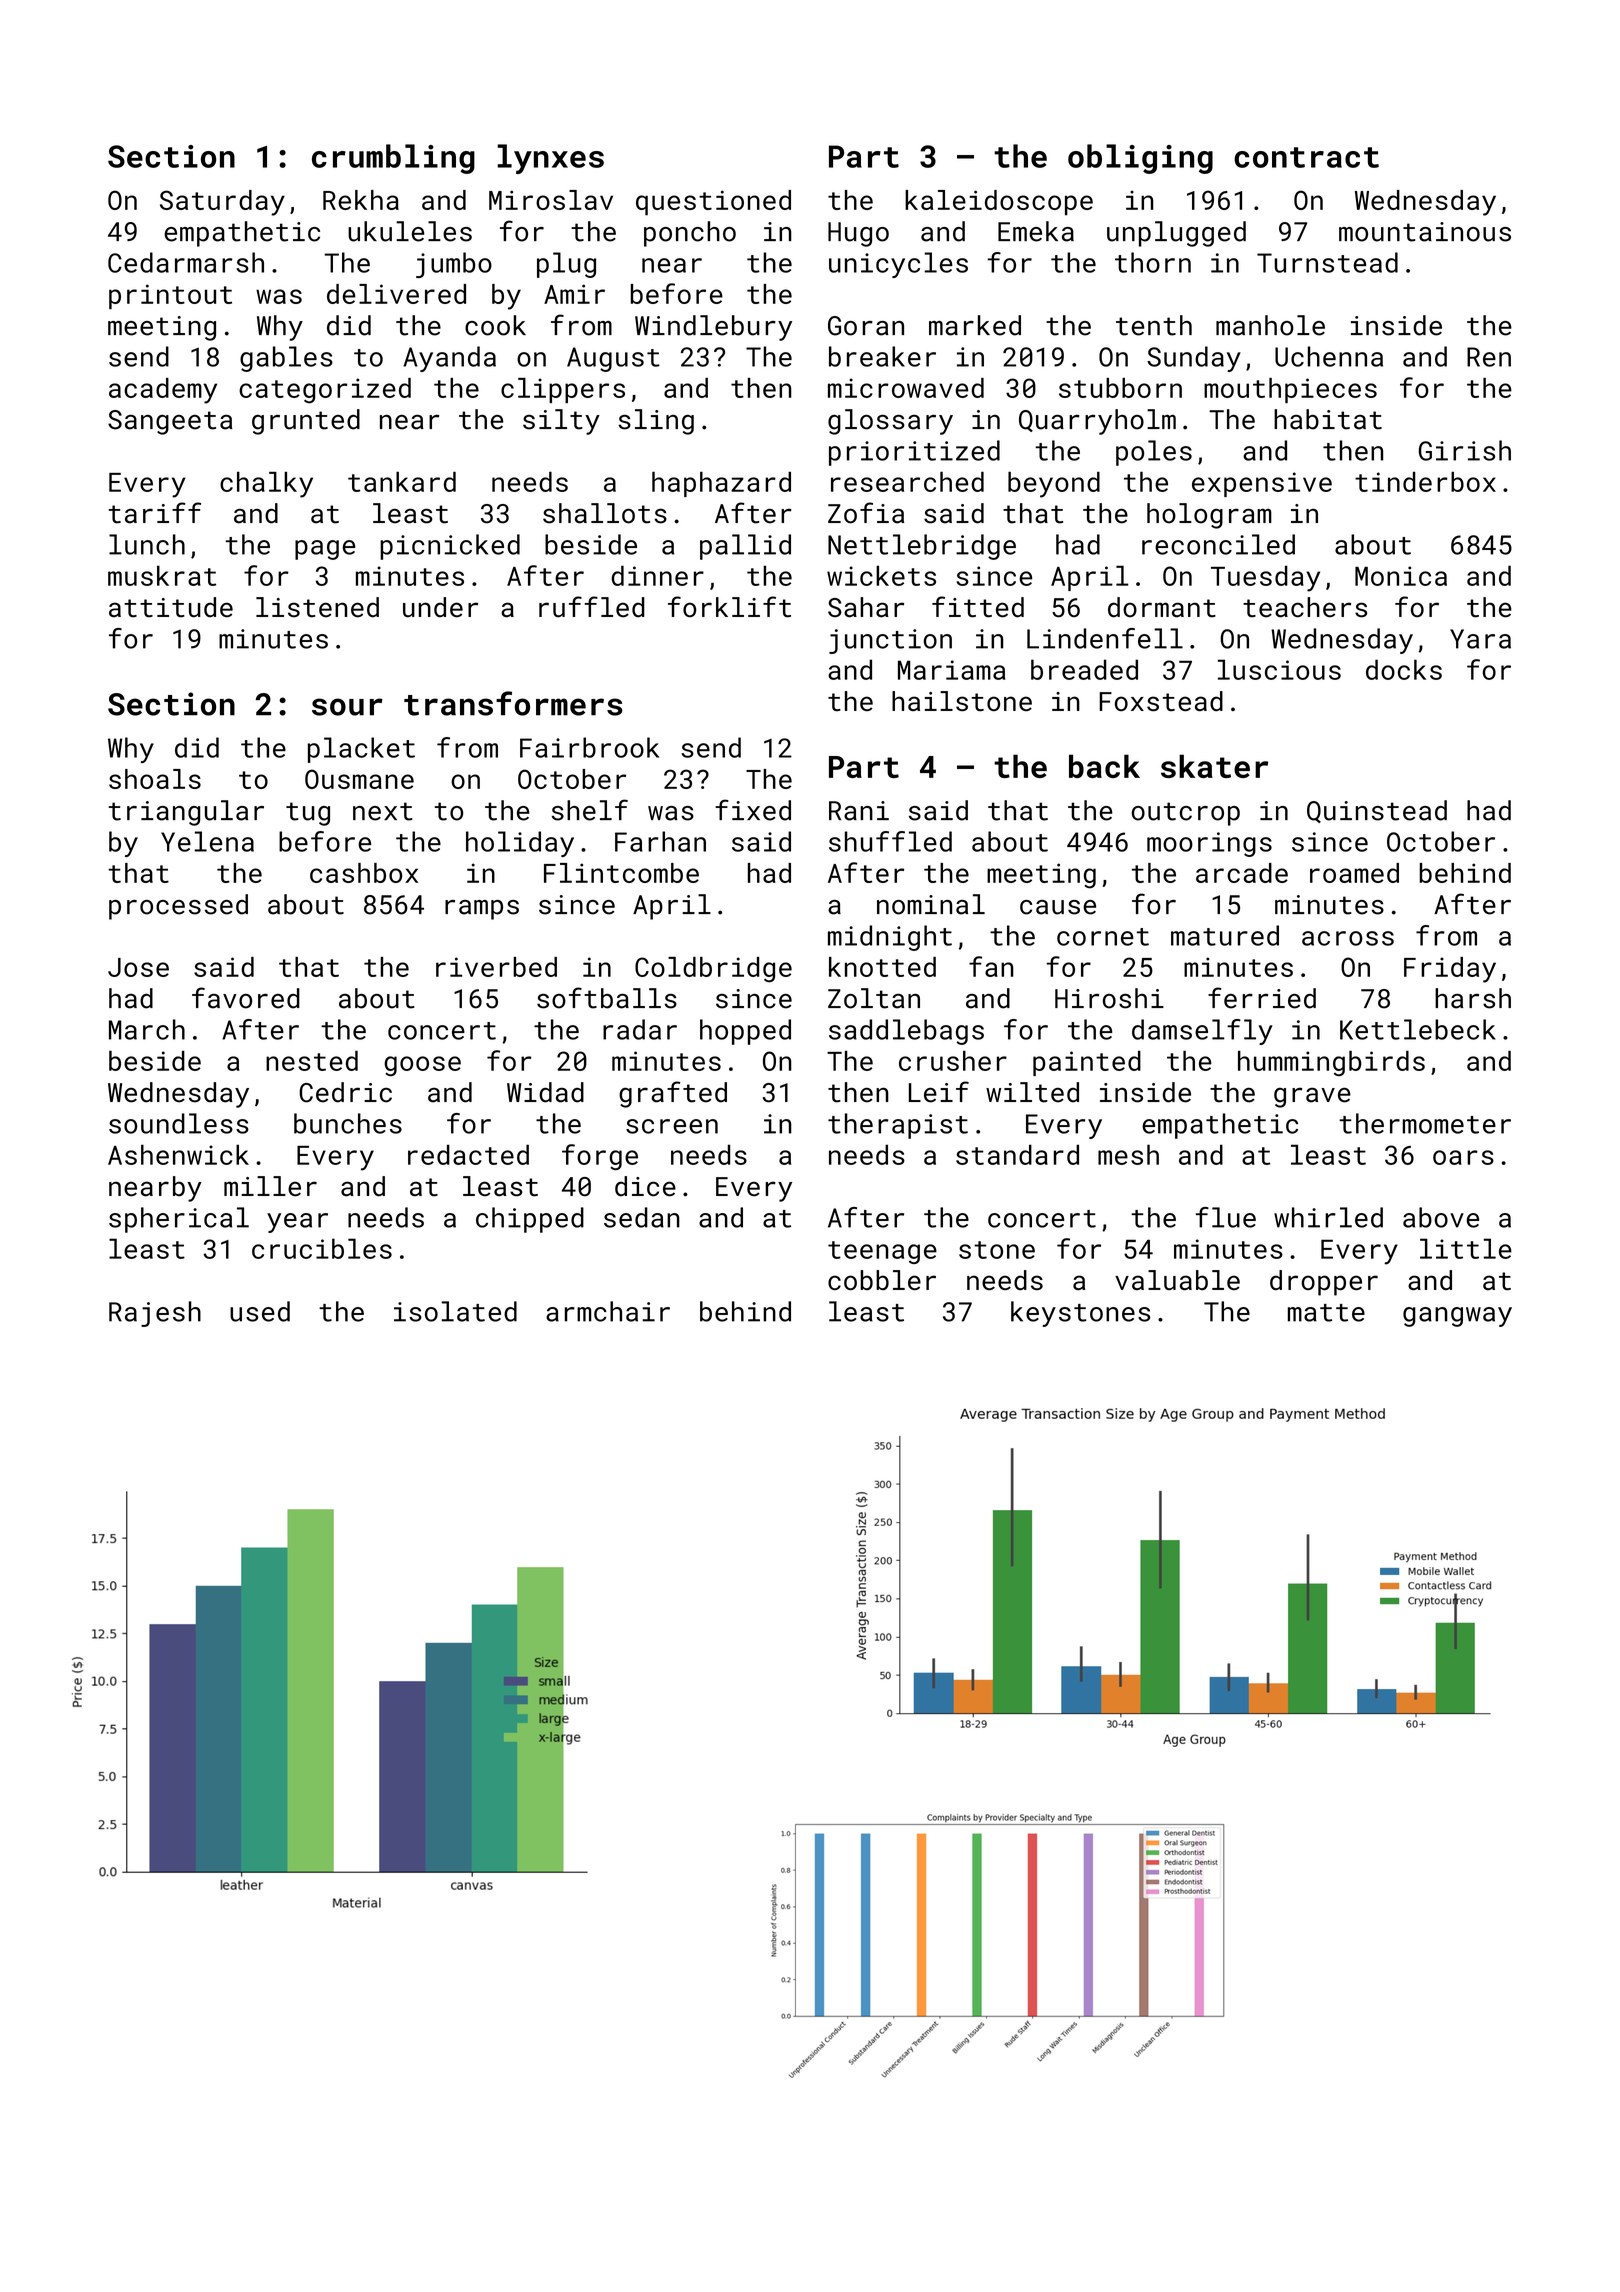 This screenshot has height=2292, width=1620. Describe the element at coordinates (1262, 998) in the screenshot. I see `ferried` at that location.
